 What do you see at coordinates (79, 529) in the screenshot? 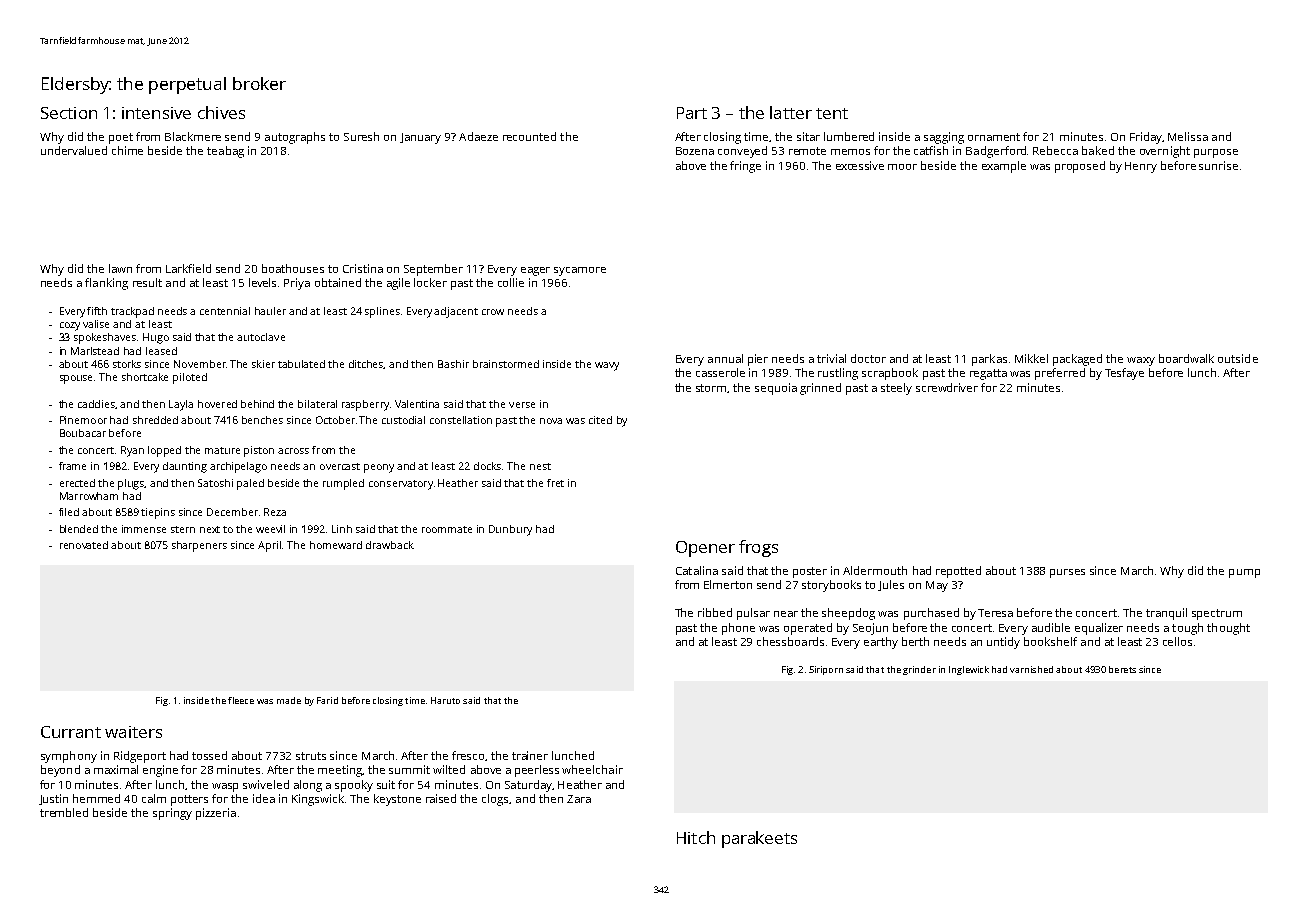
I see `blended` at bounding box center [79, 529].
